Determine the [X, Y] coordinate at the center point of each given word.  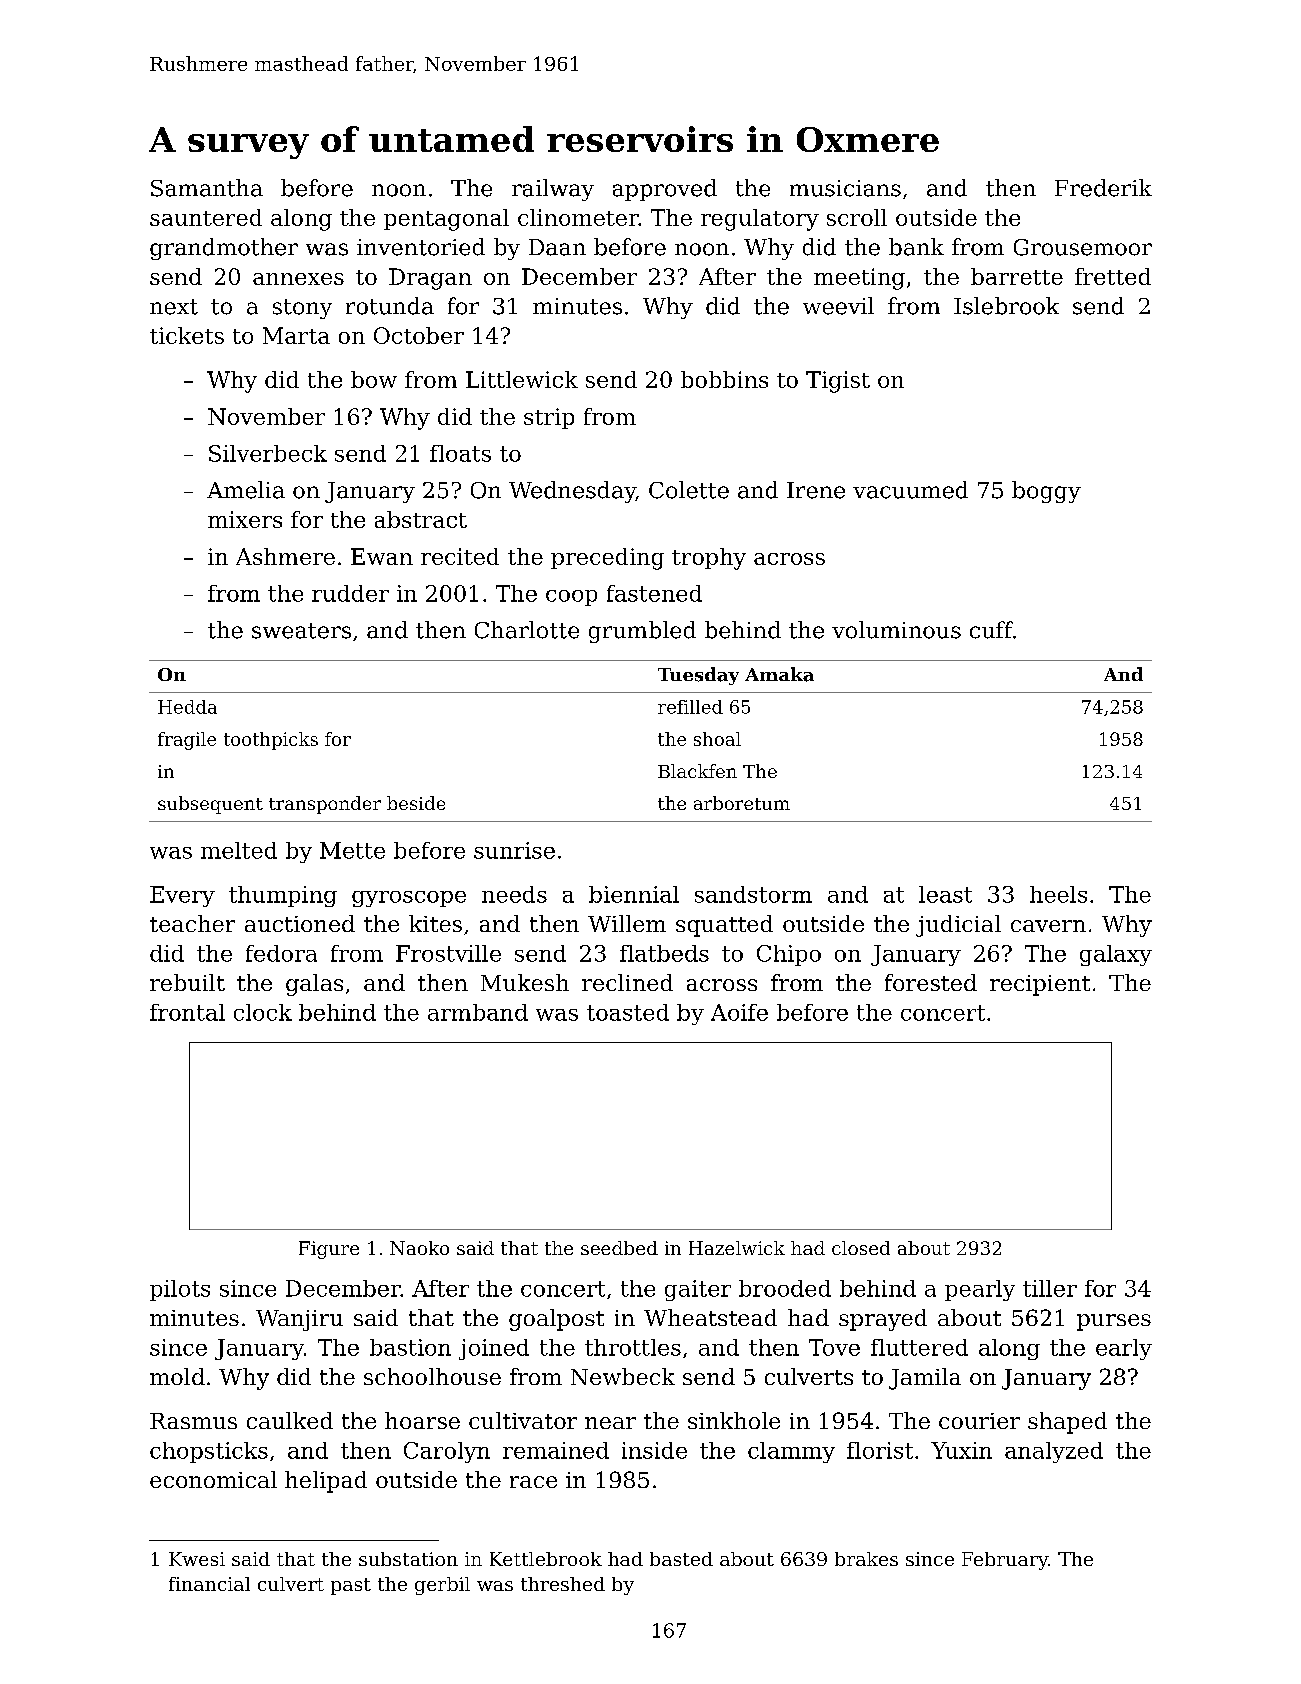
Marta [296, 335]
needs [514, 894]
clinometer [578, 217]
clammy [791, 1452]
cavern [1048, 926]
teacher [192, 923]
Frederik [1103, 188]
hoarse [422, 1420]
